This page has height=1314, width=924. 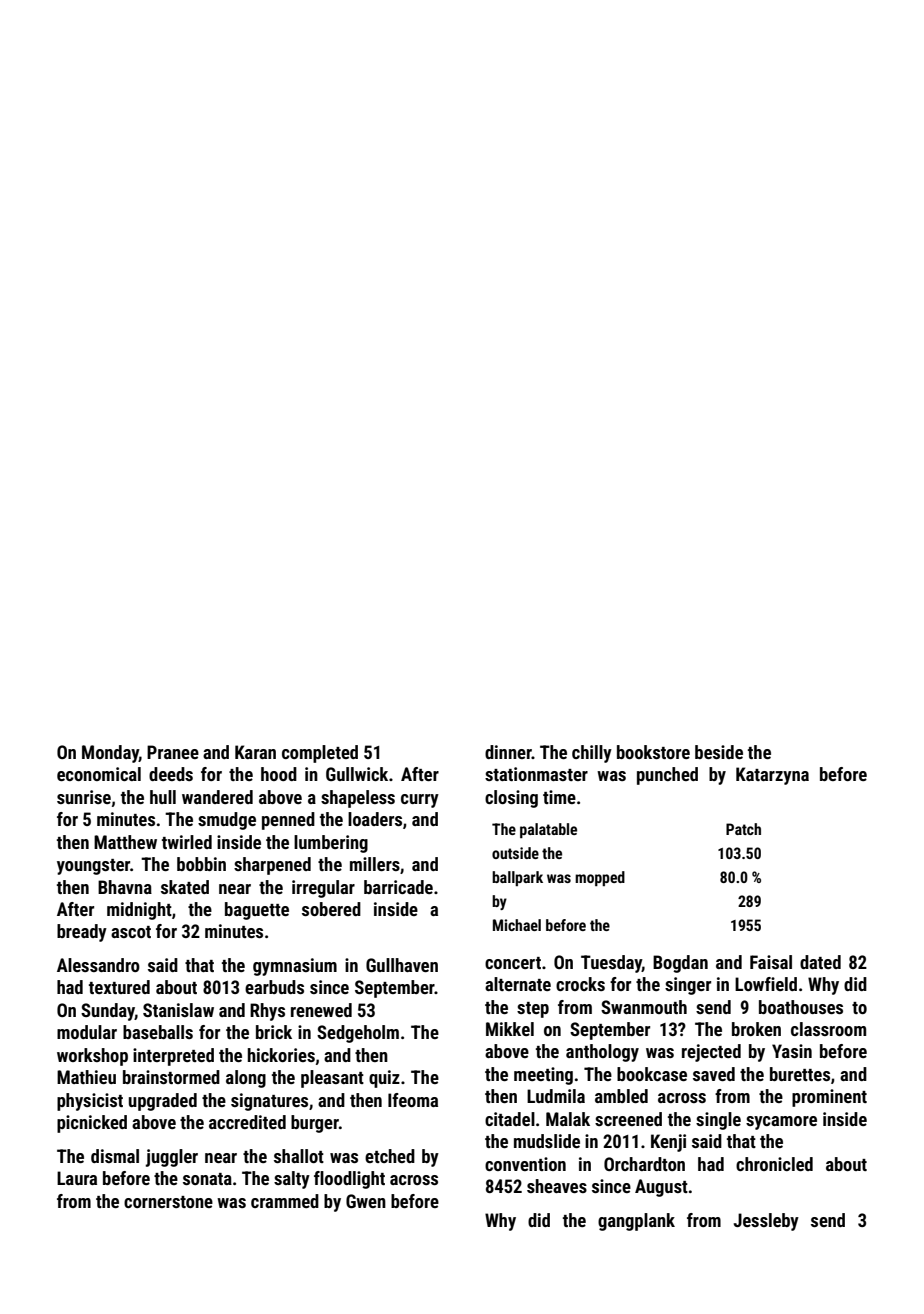 What do you see at coordinates (508, 752) in the page?
I see `dinner` at bounding box center [508, 752].
